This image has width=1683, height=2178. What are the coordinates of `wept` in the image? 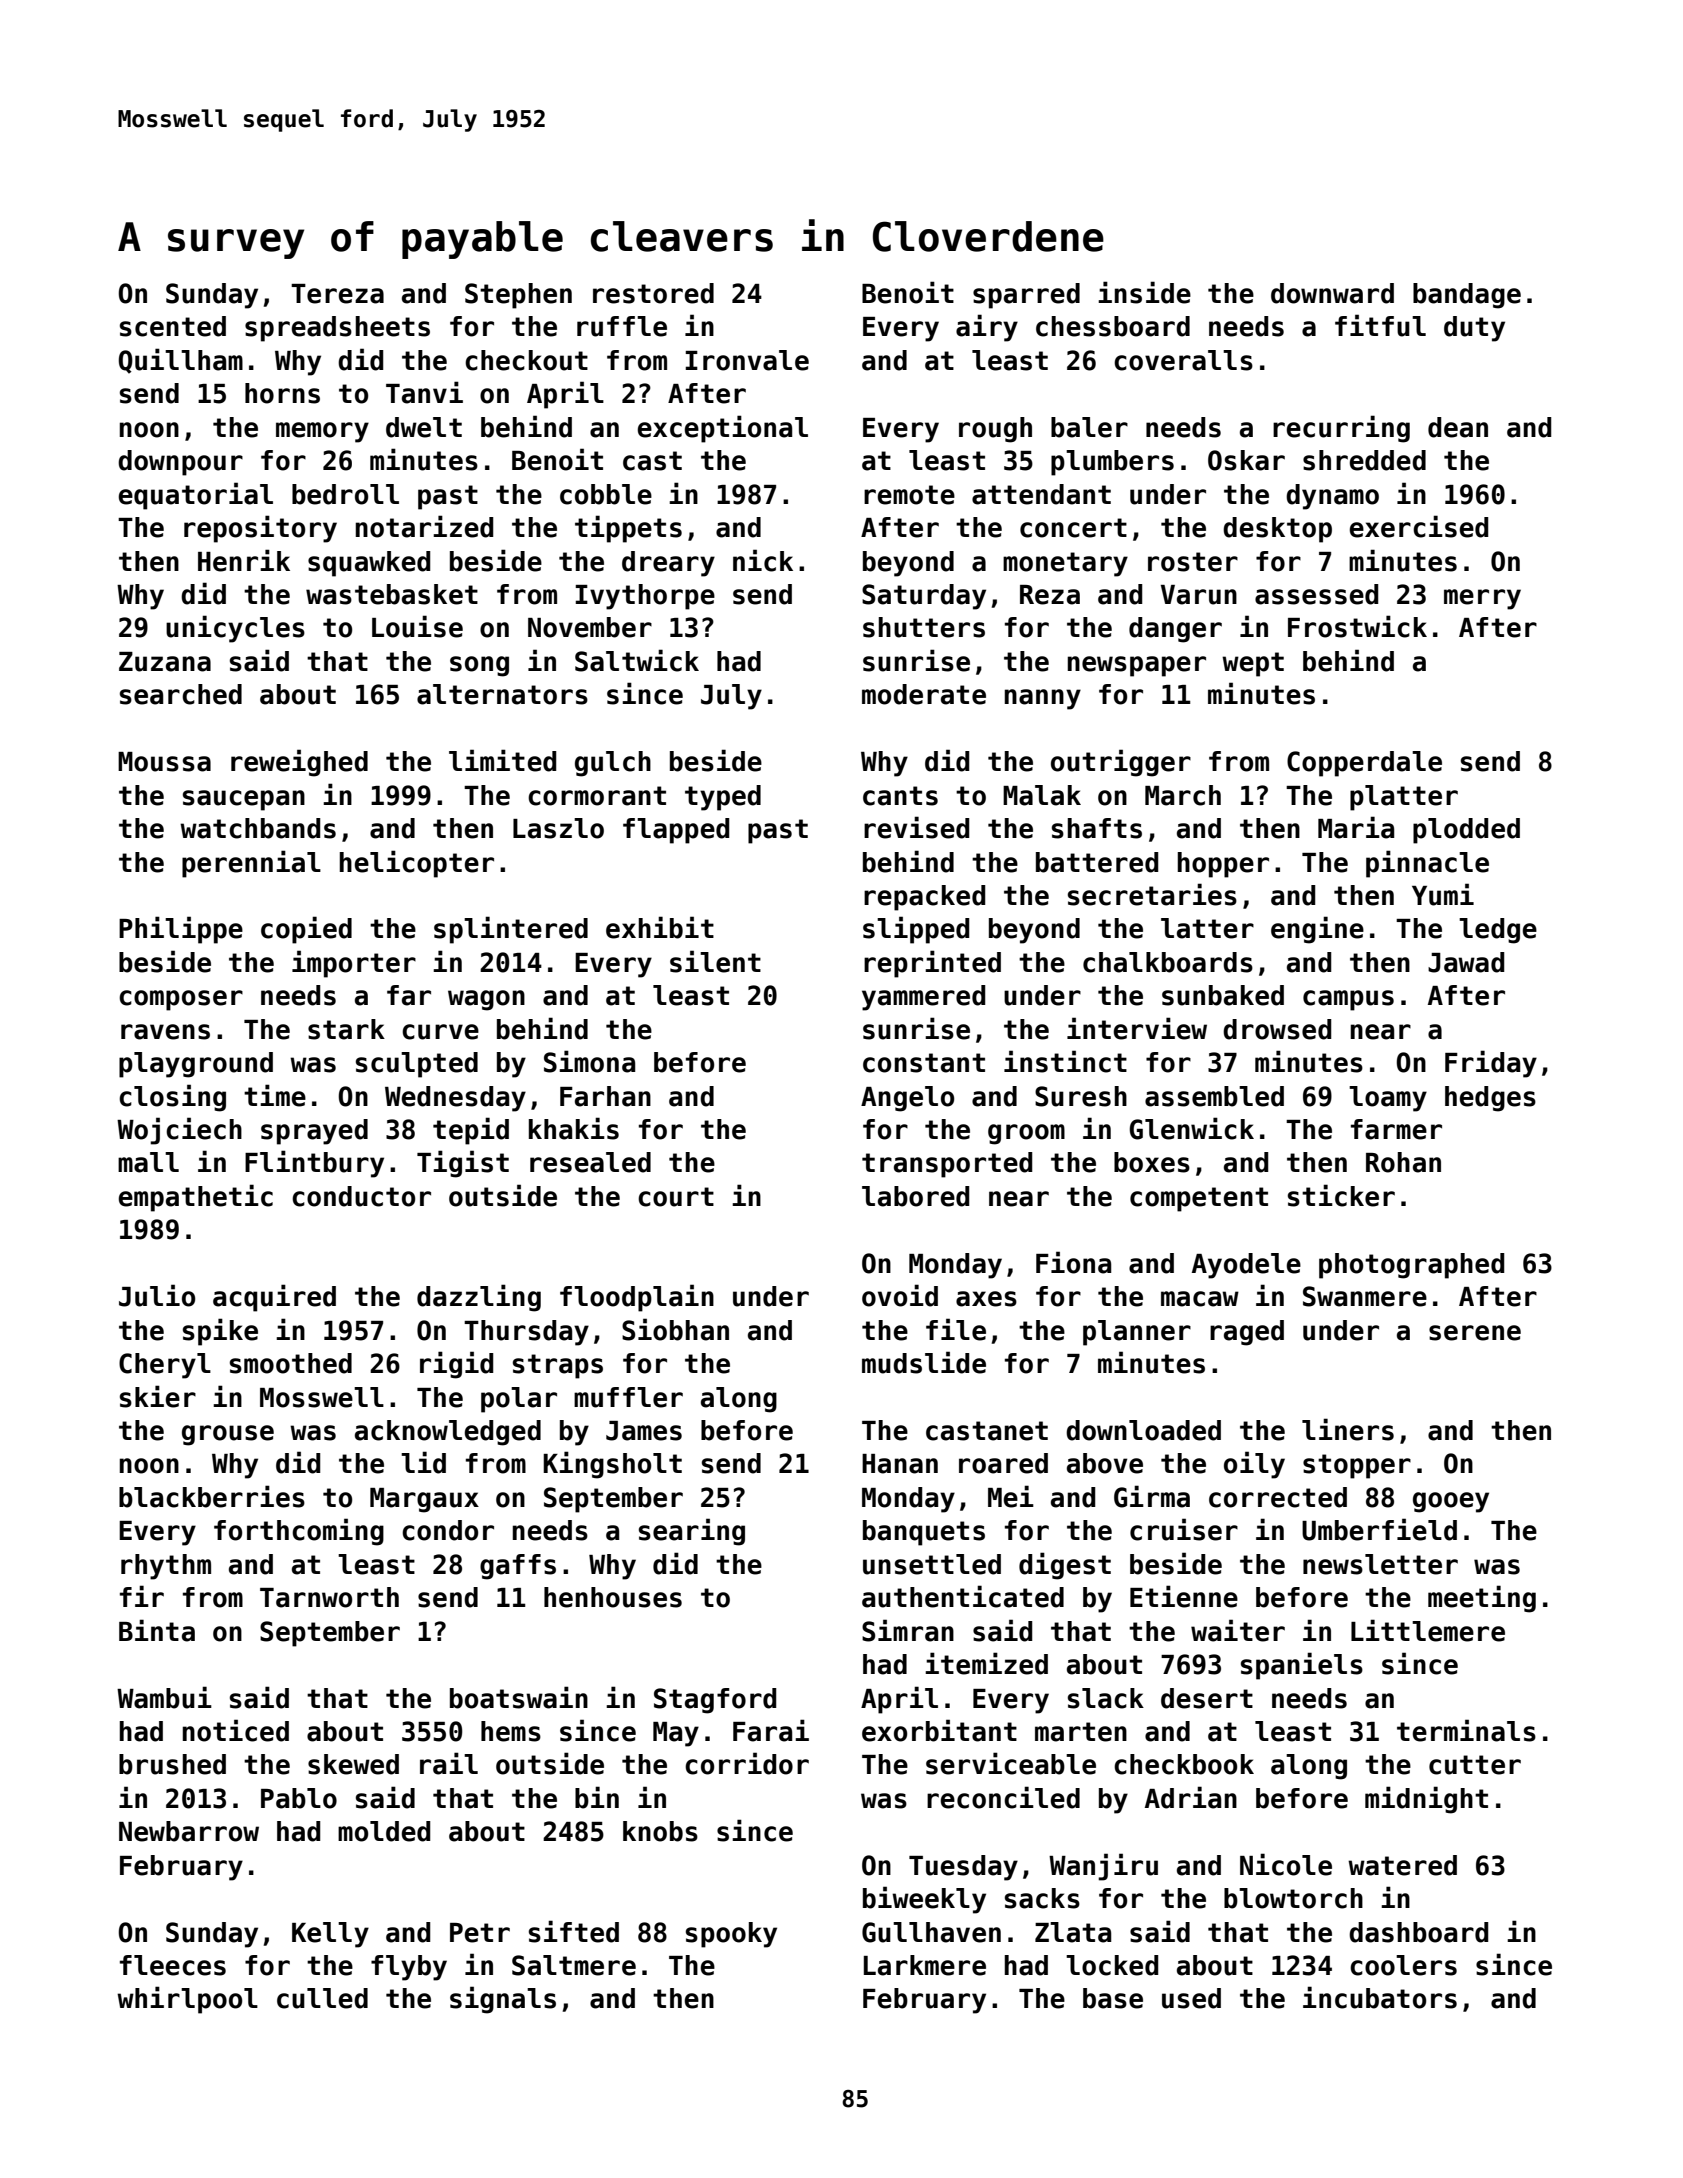 It's located at (1253, 664).
